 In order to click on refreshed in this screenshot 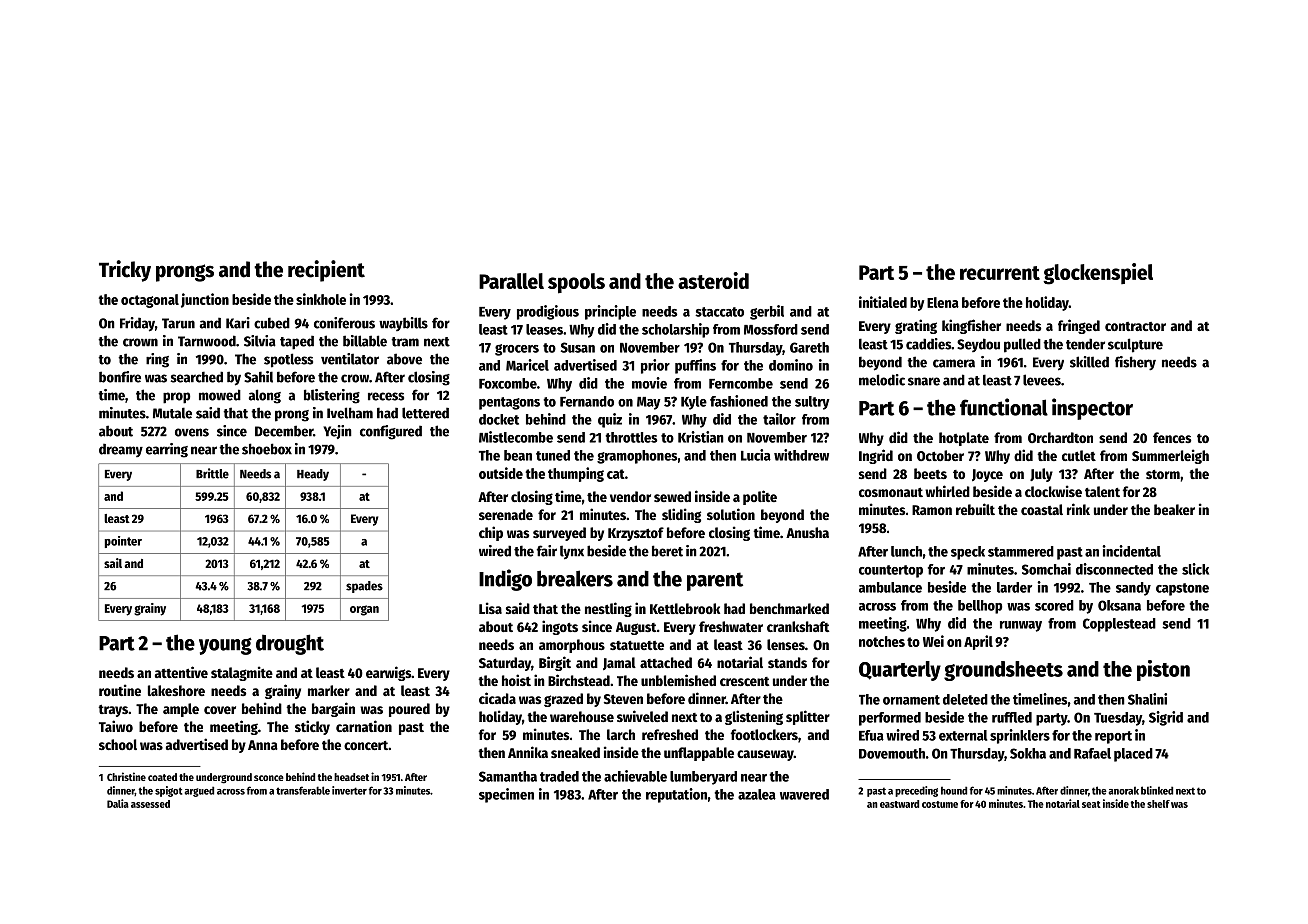, I will do `click(670, 734)`.
